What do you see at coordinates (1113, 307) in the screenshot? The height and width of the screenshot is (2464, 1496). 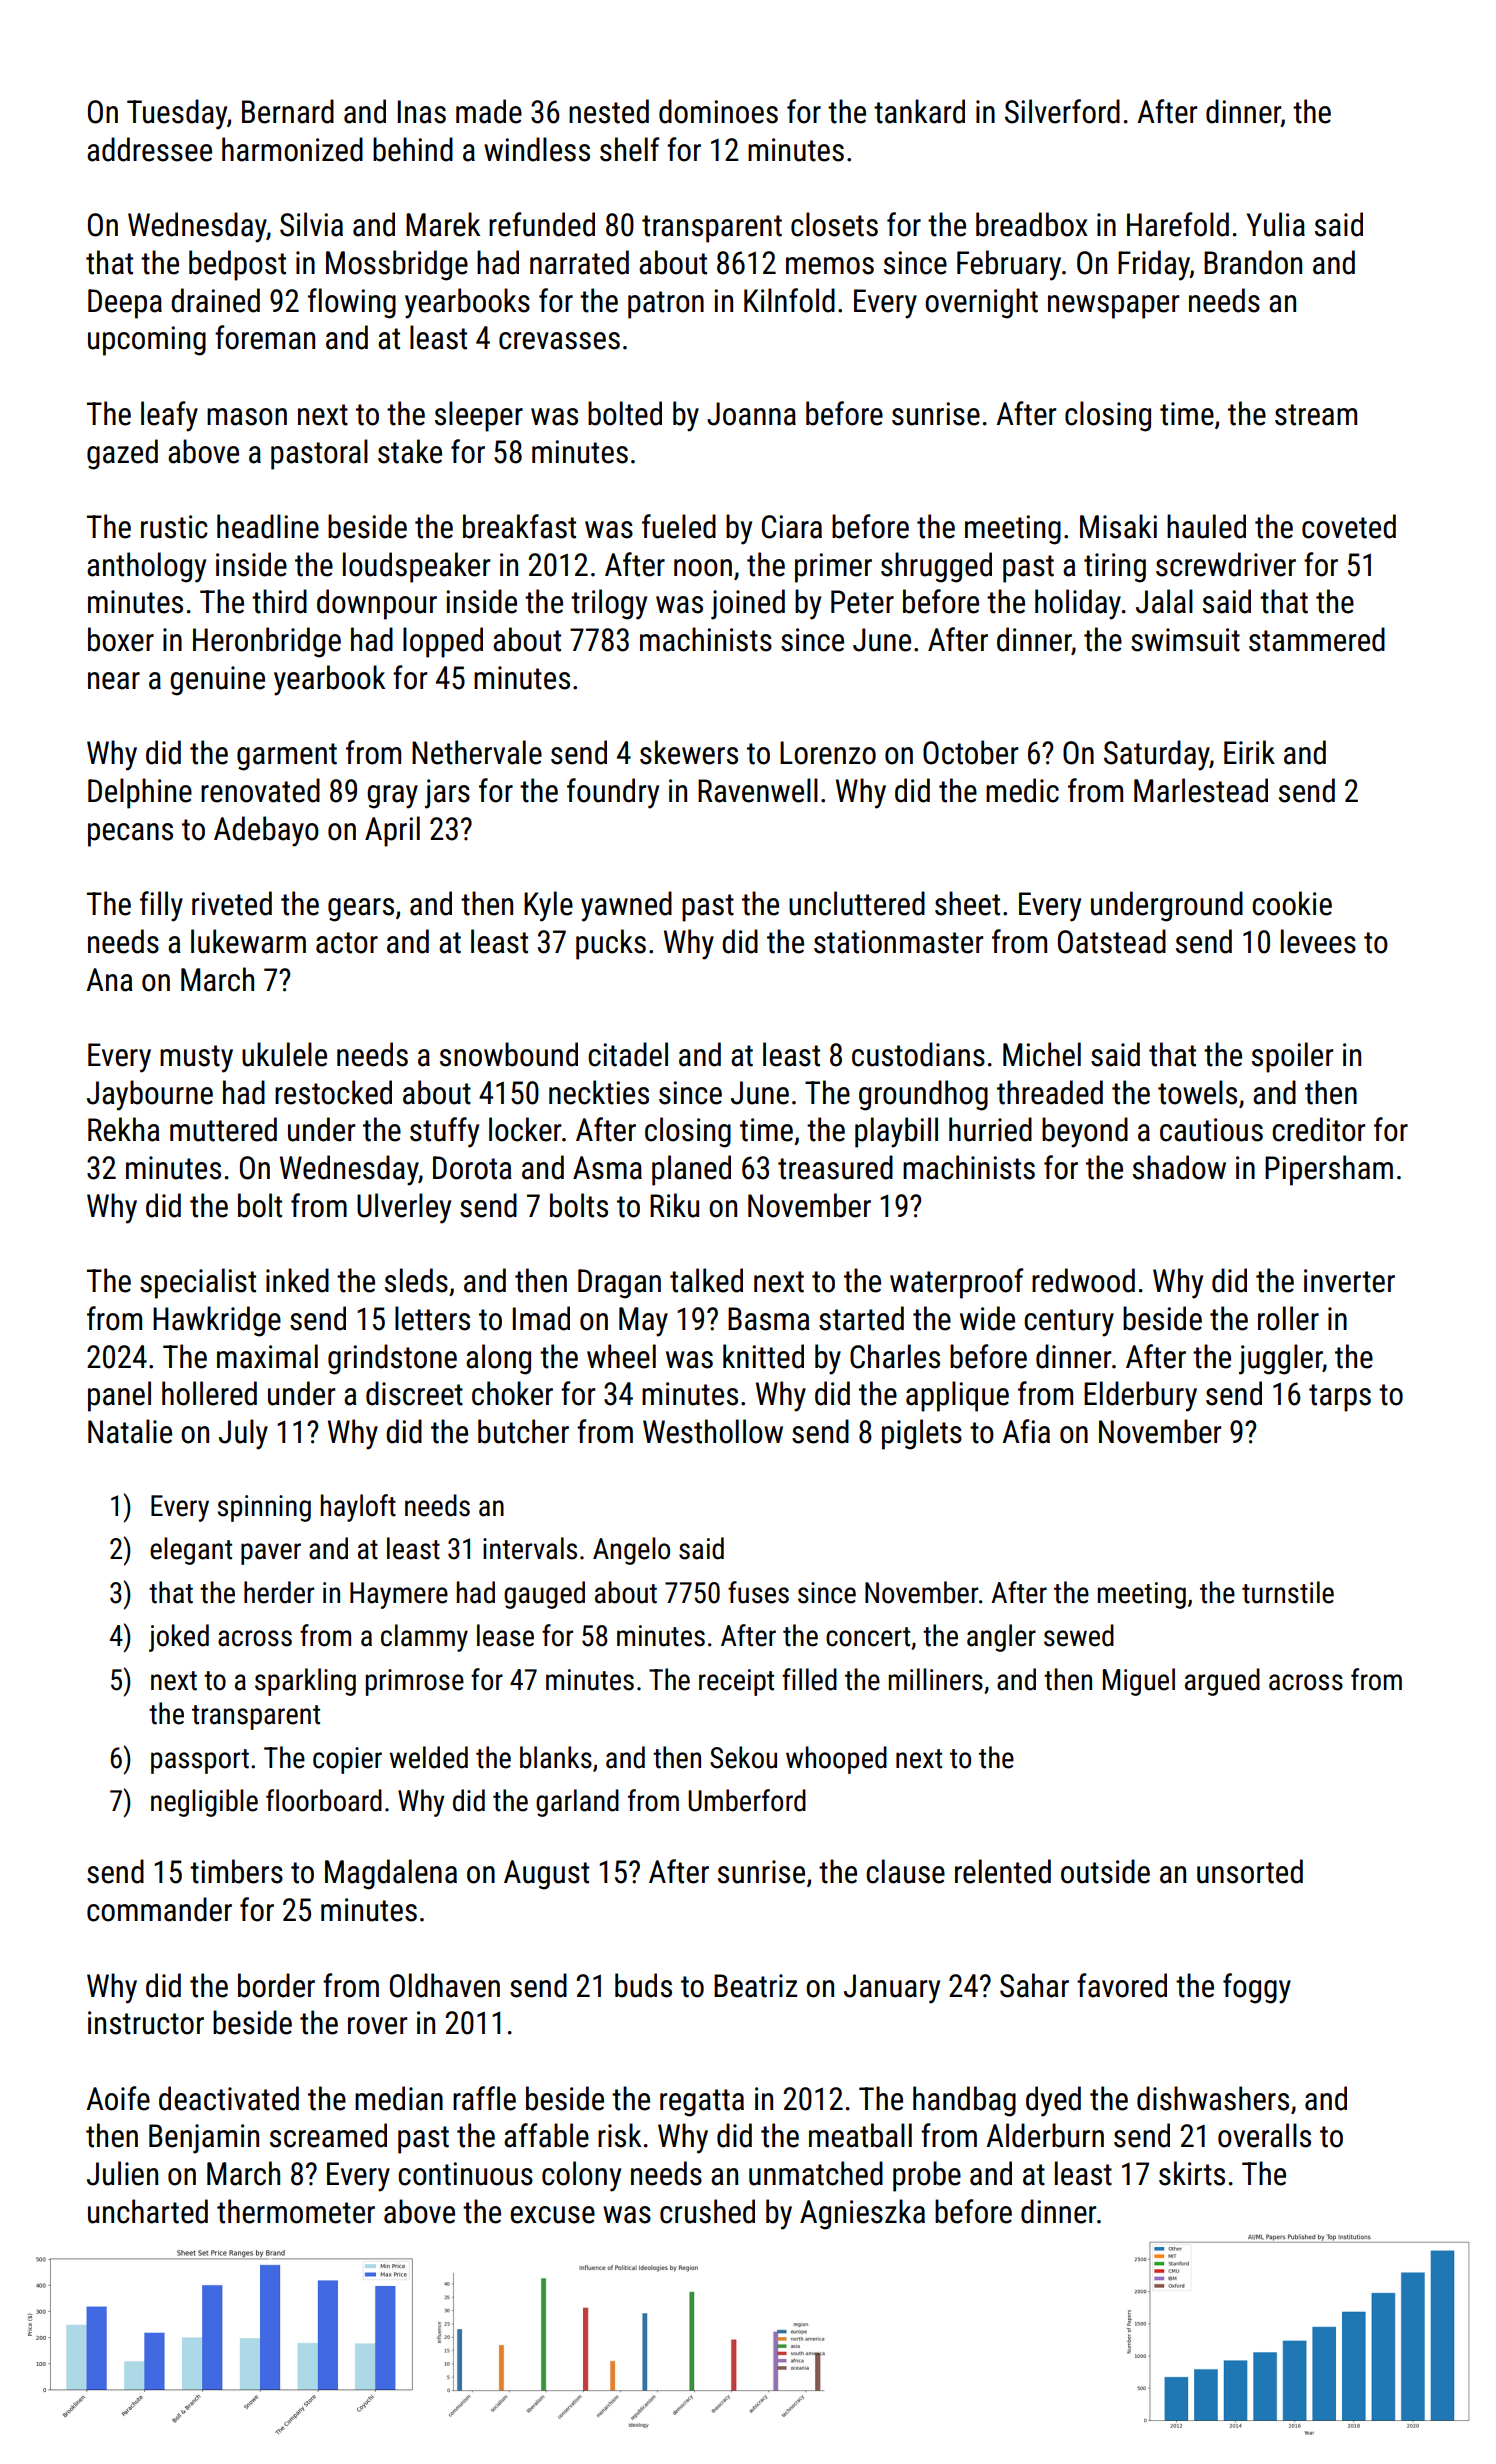 I see `newspaper` at bounding box center [1113, 307].
